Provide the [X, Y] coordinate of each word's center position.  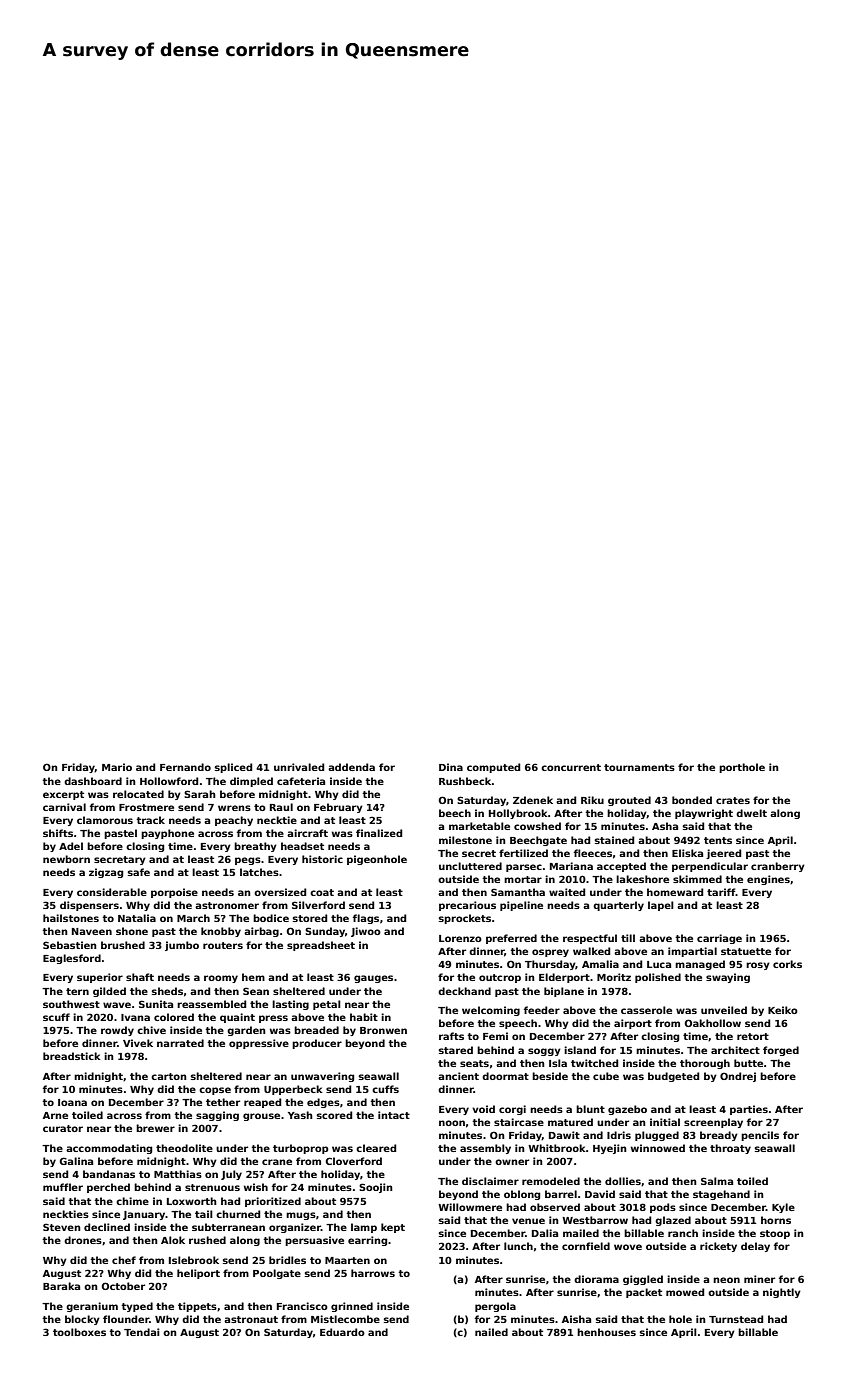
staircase [519, 1122]
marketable [479, 826]
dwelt [751, 813]
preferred [511, 939]
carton [169, 1076]
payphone [167, 834]
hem [253, 977]
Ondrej [738, 1077]
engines [768, 880]
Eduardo [342, 1332]
